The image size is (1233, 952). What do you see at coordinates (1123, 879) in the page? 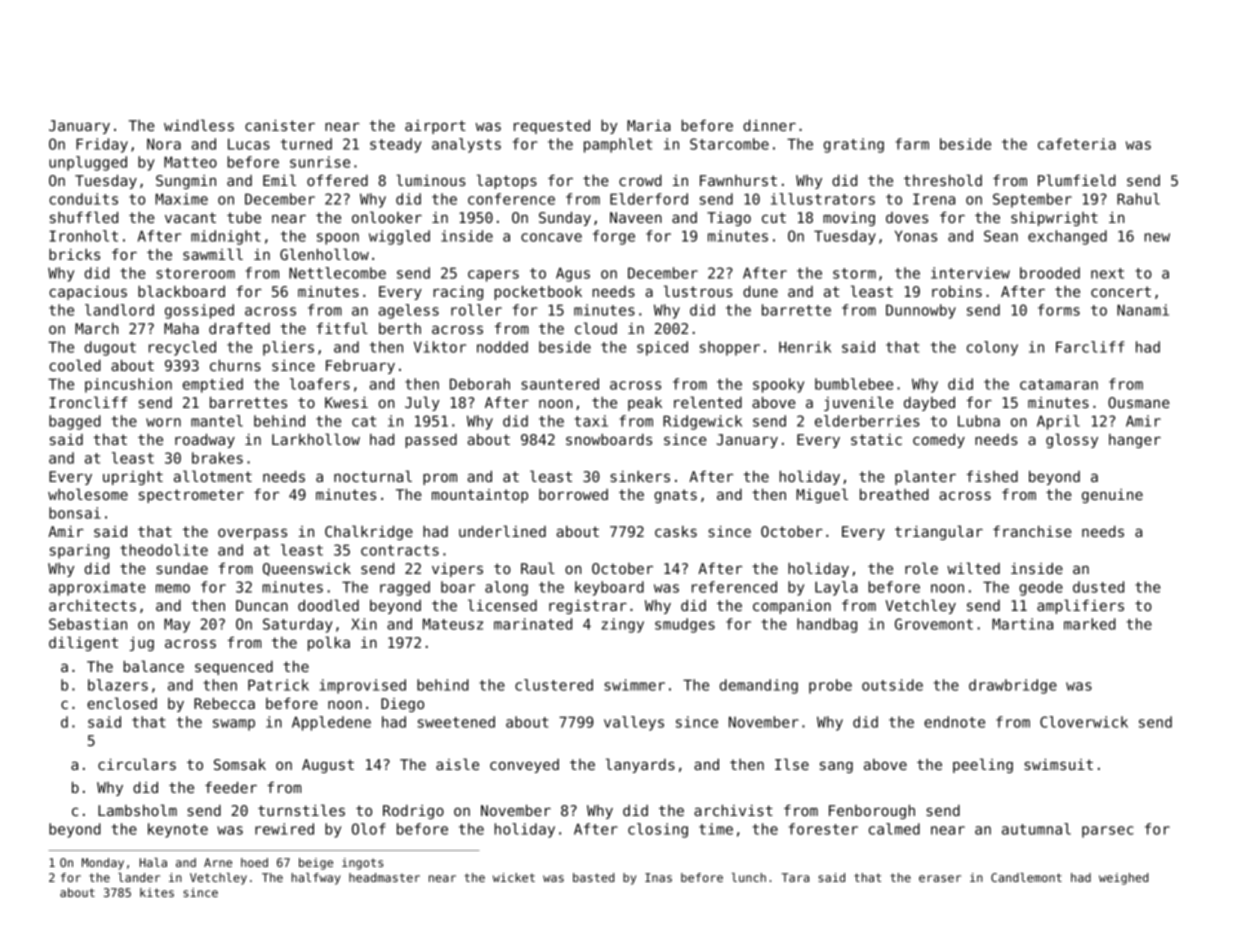
I see `weighed` at bounding box center [1123, 879].
